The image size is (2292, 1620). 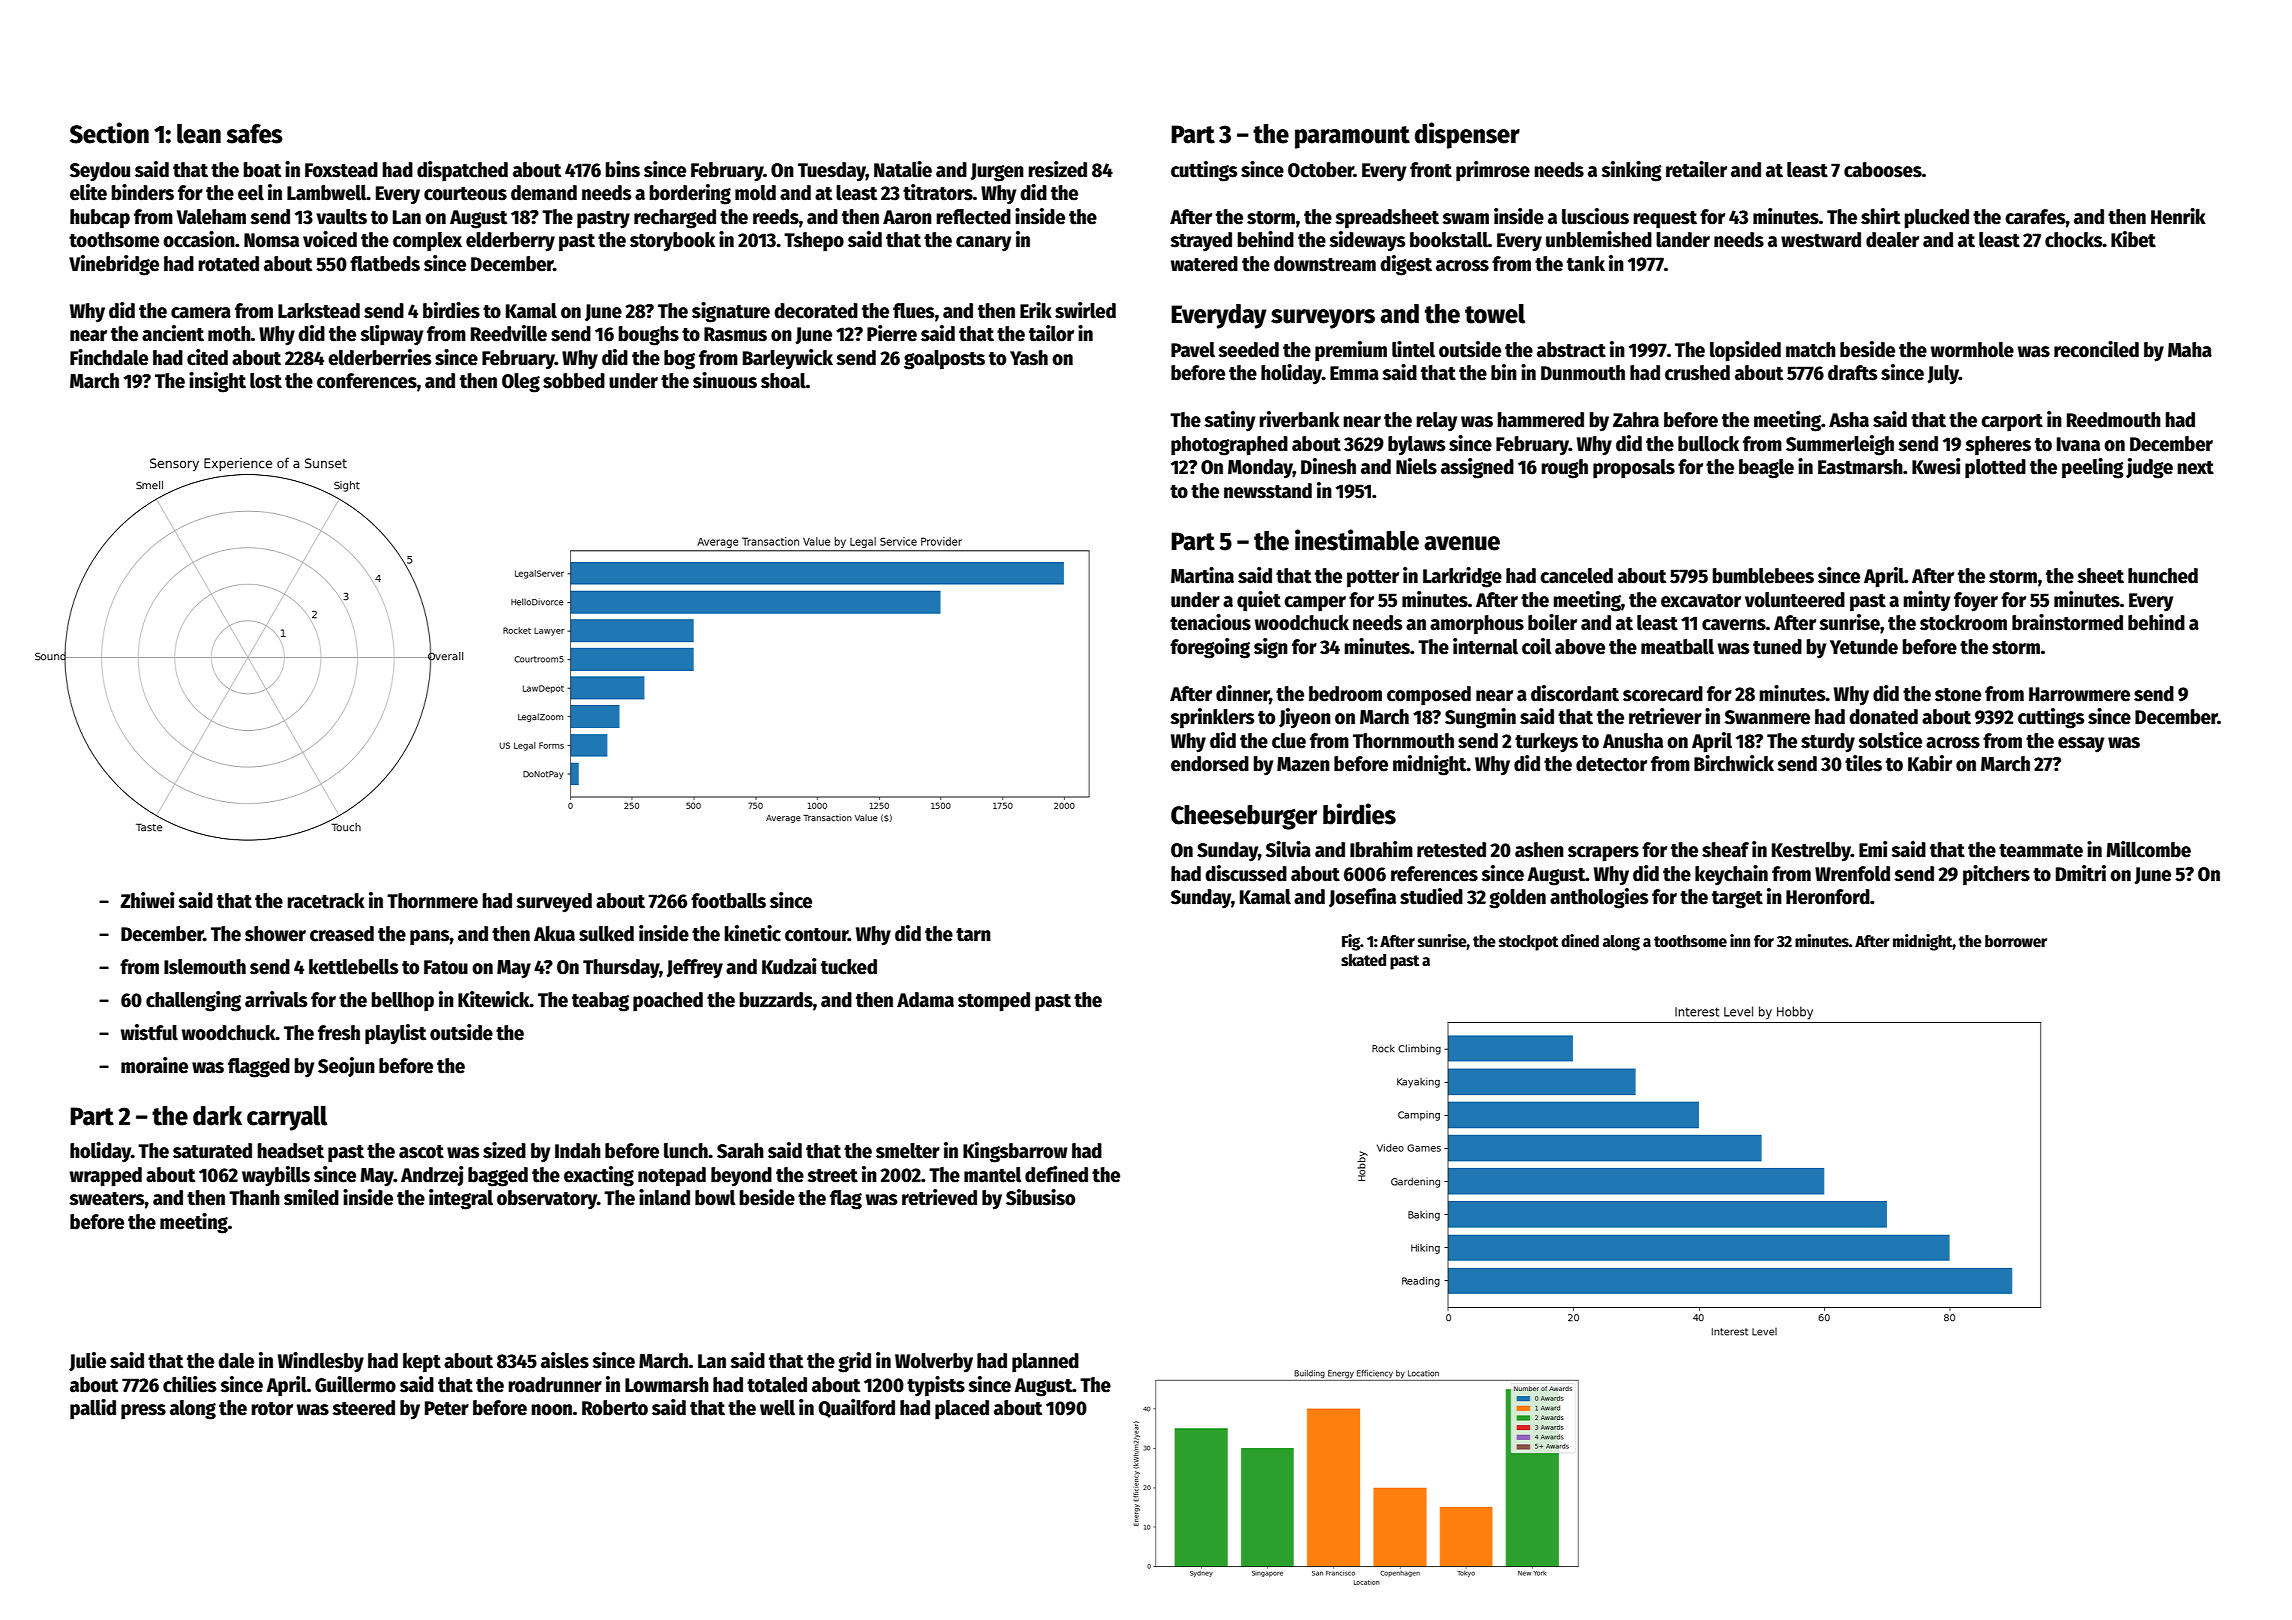 I want to click on riverbank, so click(x=1299, y=419).
